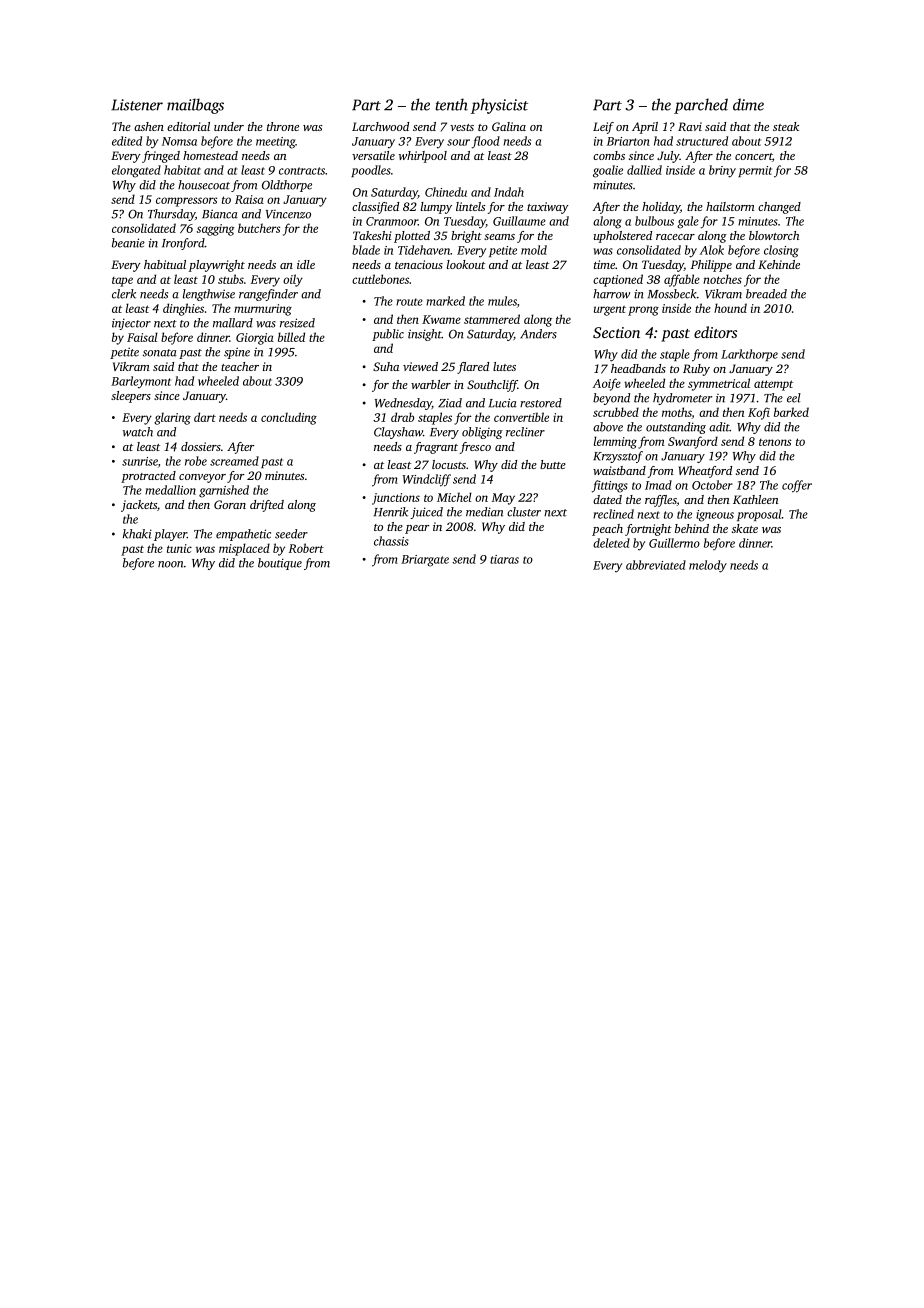 The width and height of the screenshot is (924, 1308). What do you see at coordinates (170, 564) in the screenshot?
I see `noon` at bounding box center [170, 564].
